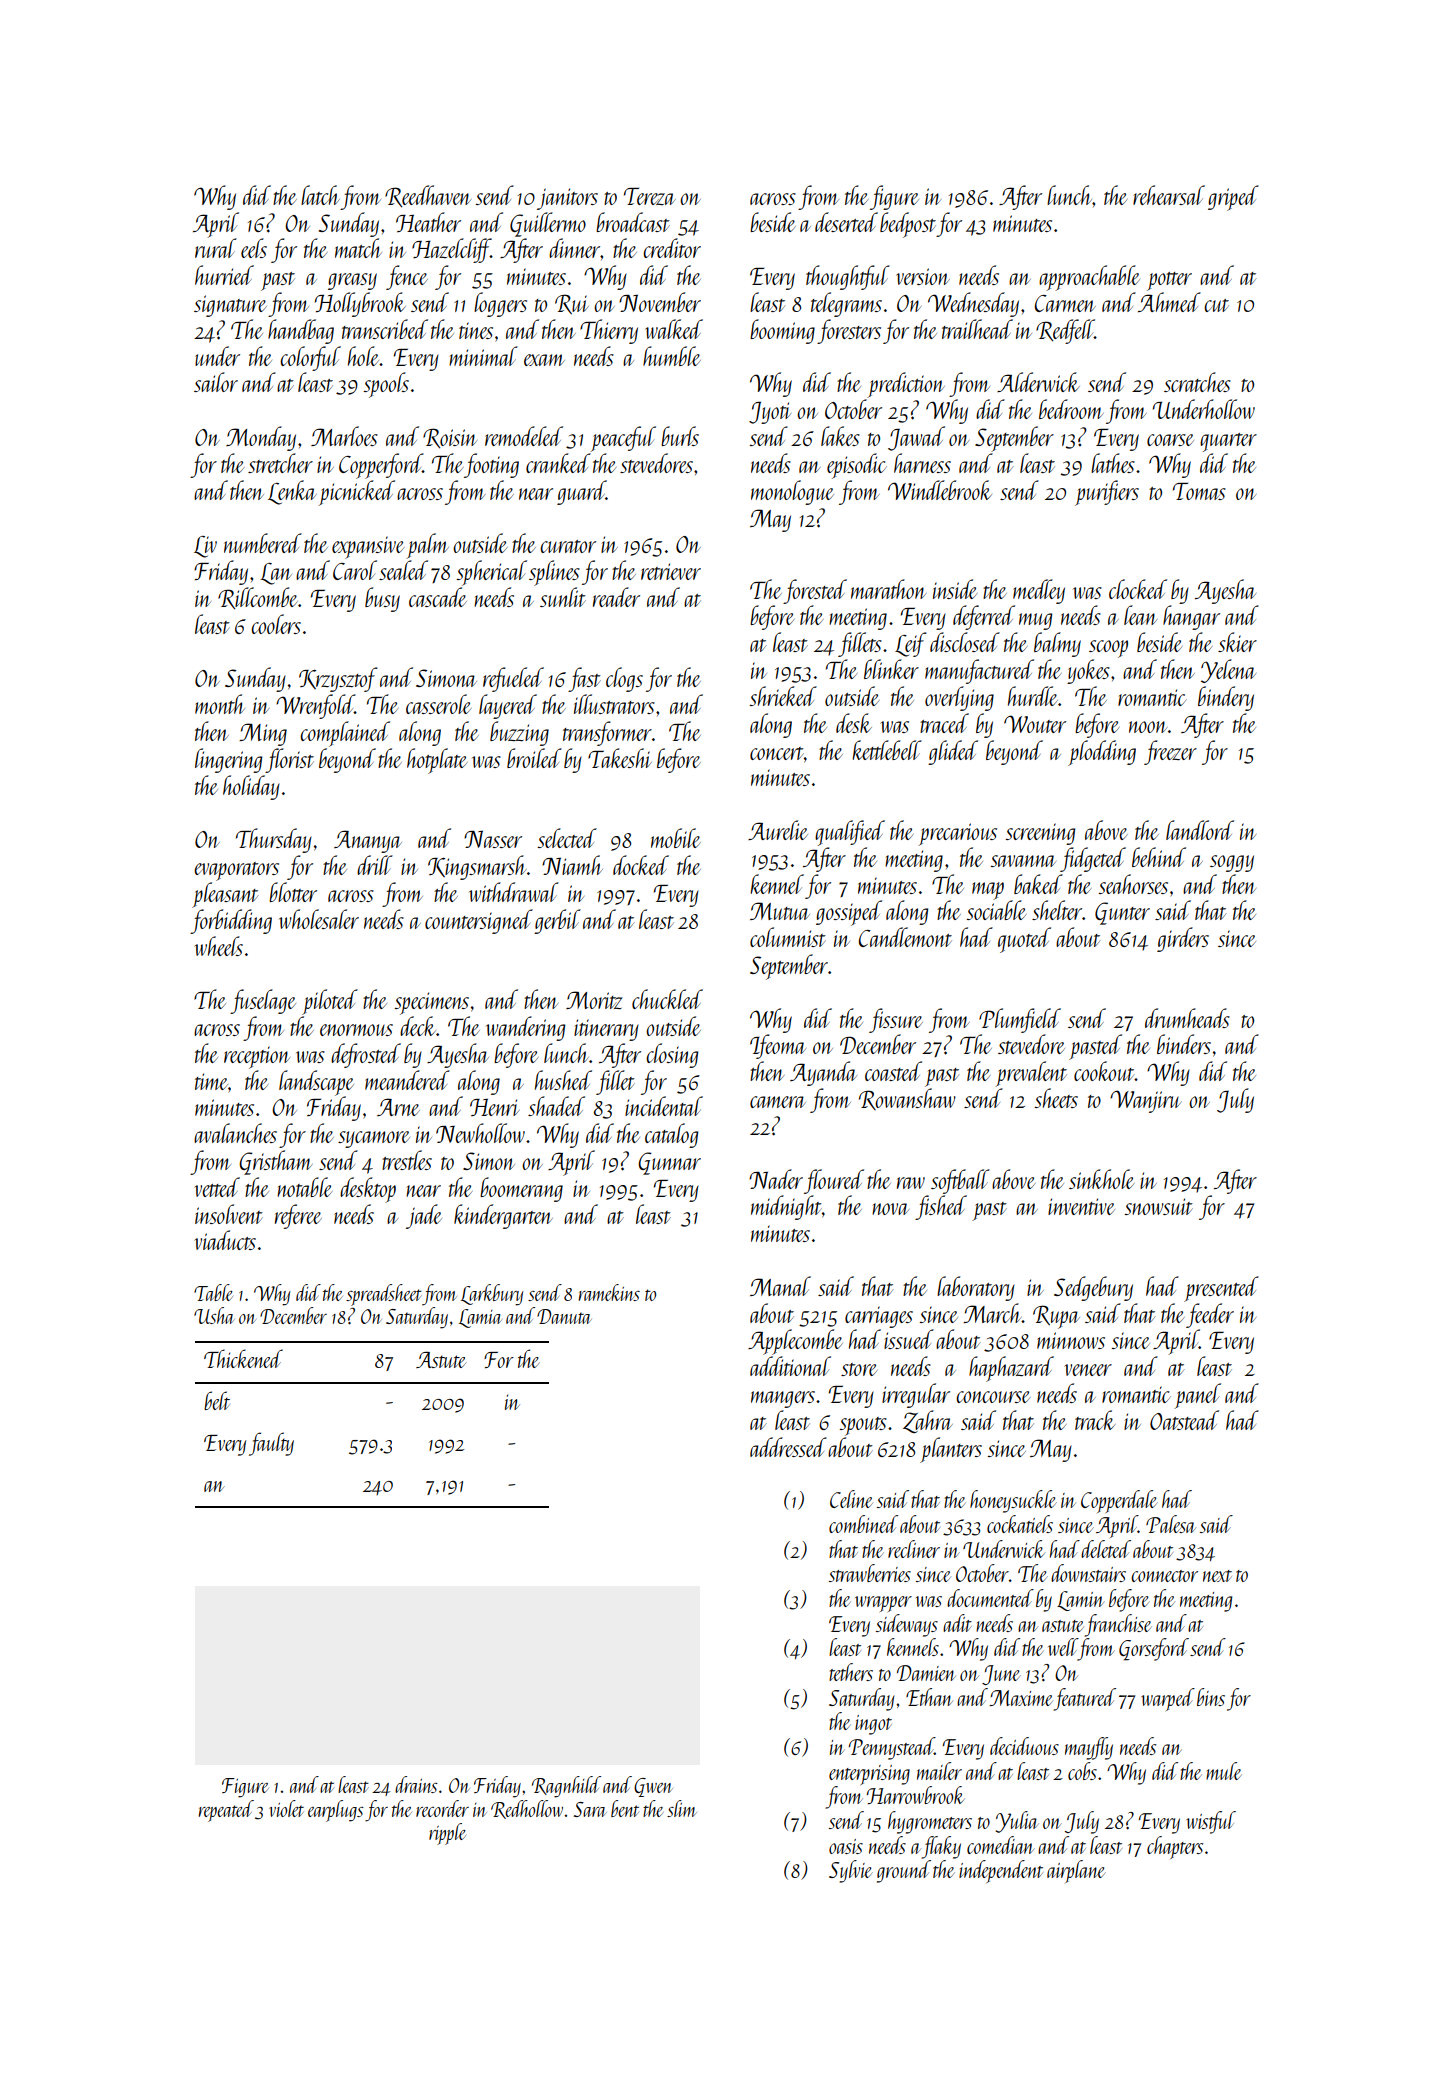 This document has height=2100, width=1450. Describe the element at coordinates (908, 225) in the document. I see `bedpost` at that location.
